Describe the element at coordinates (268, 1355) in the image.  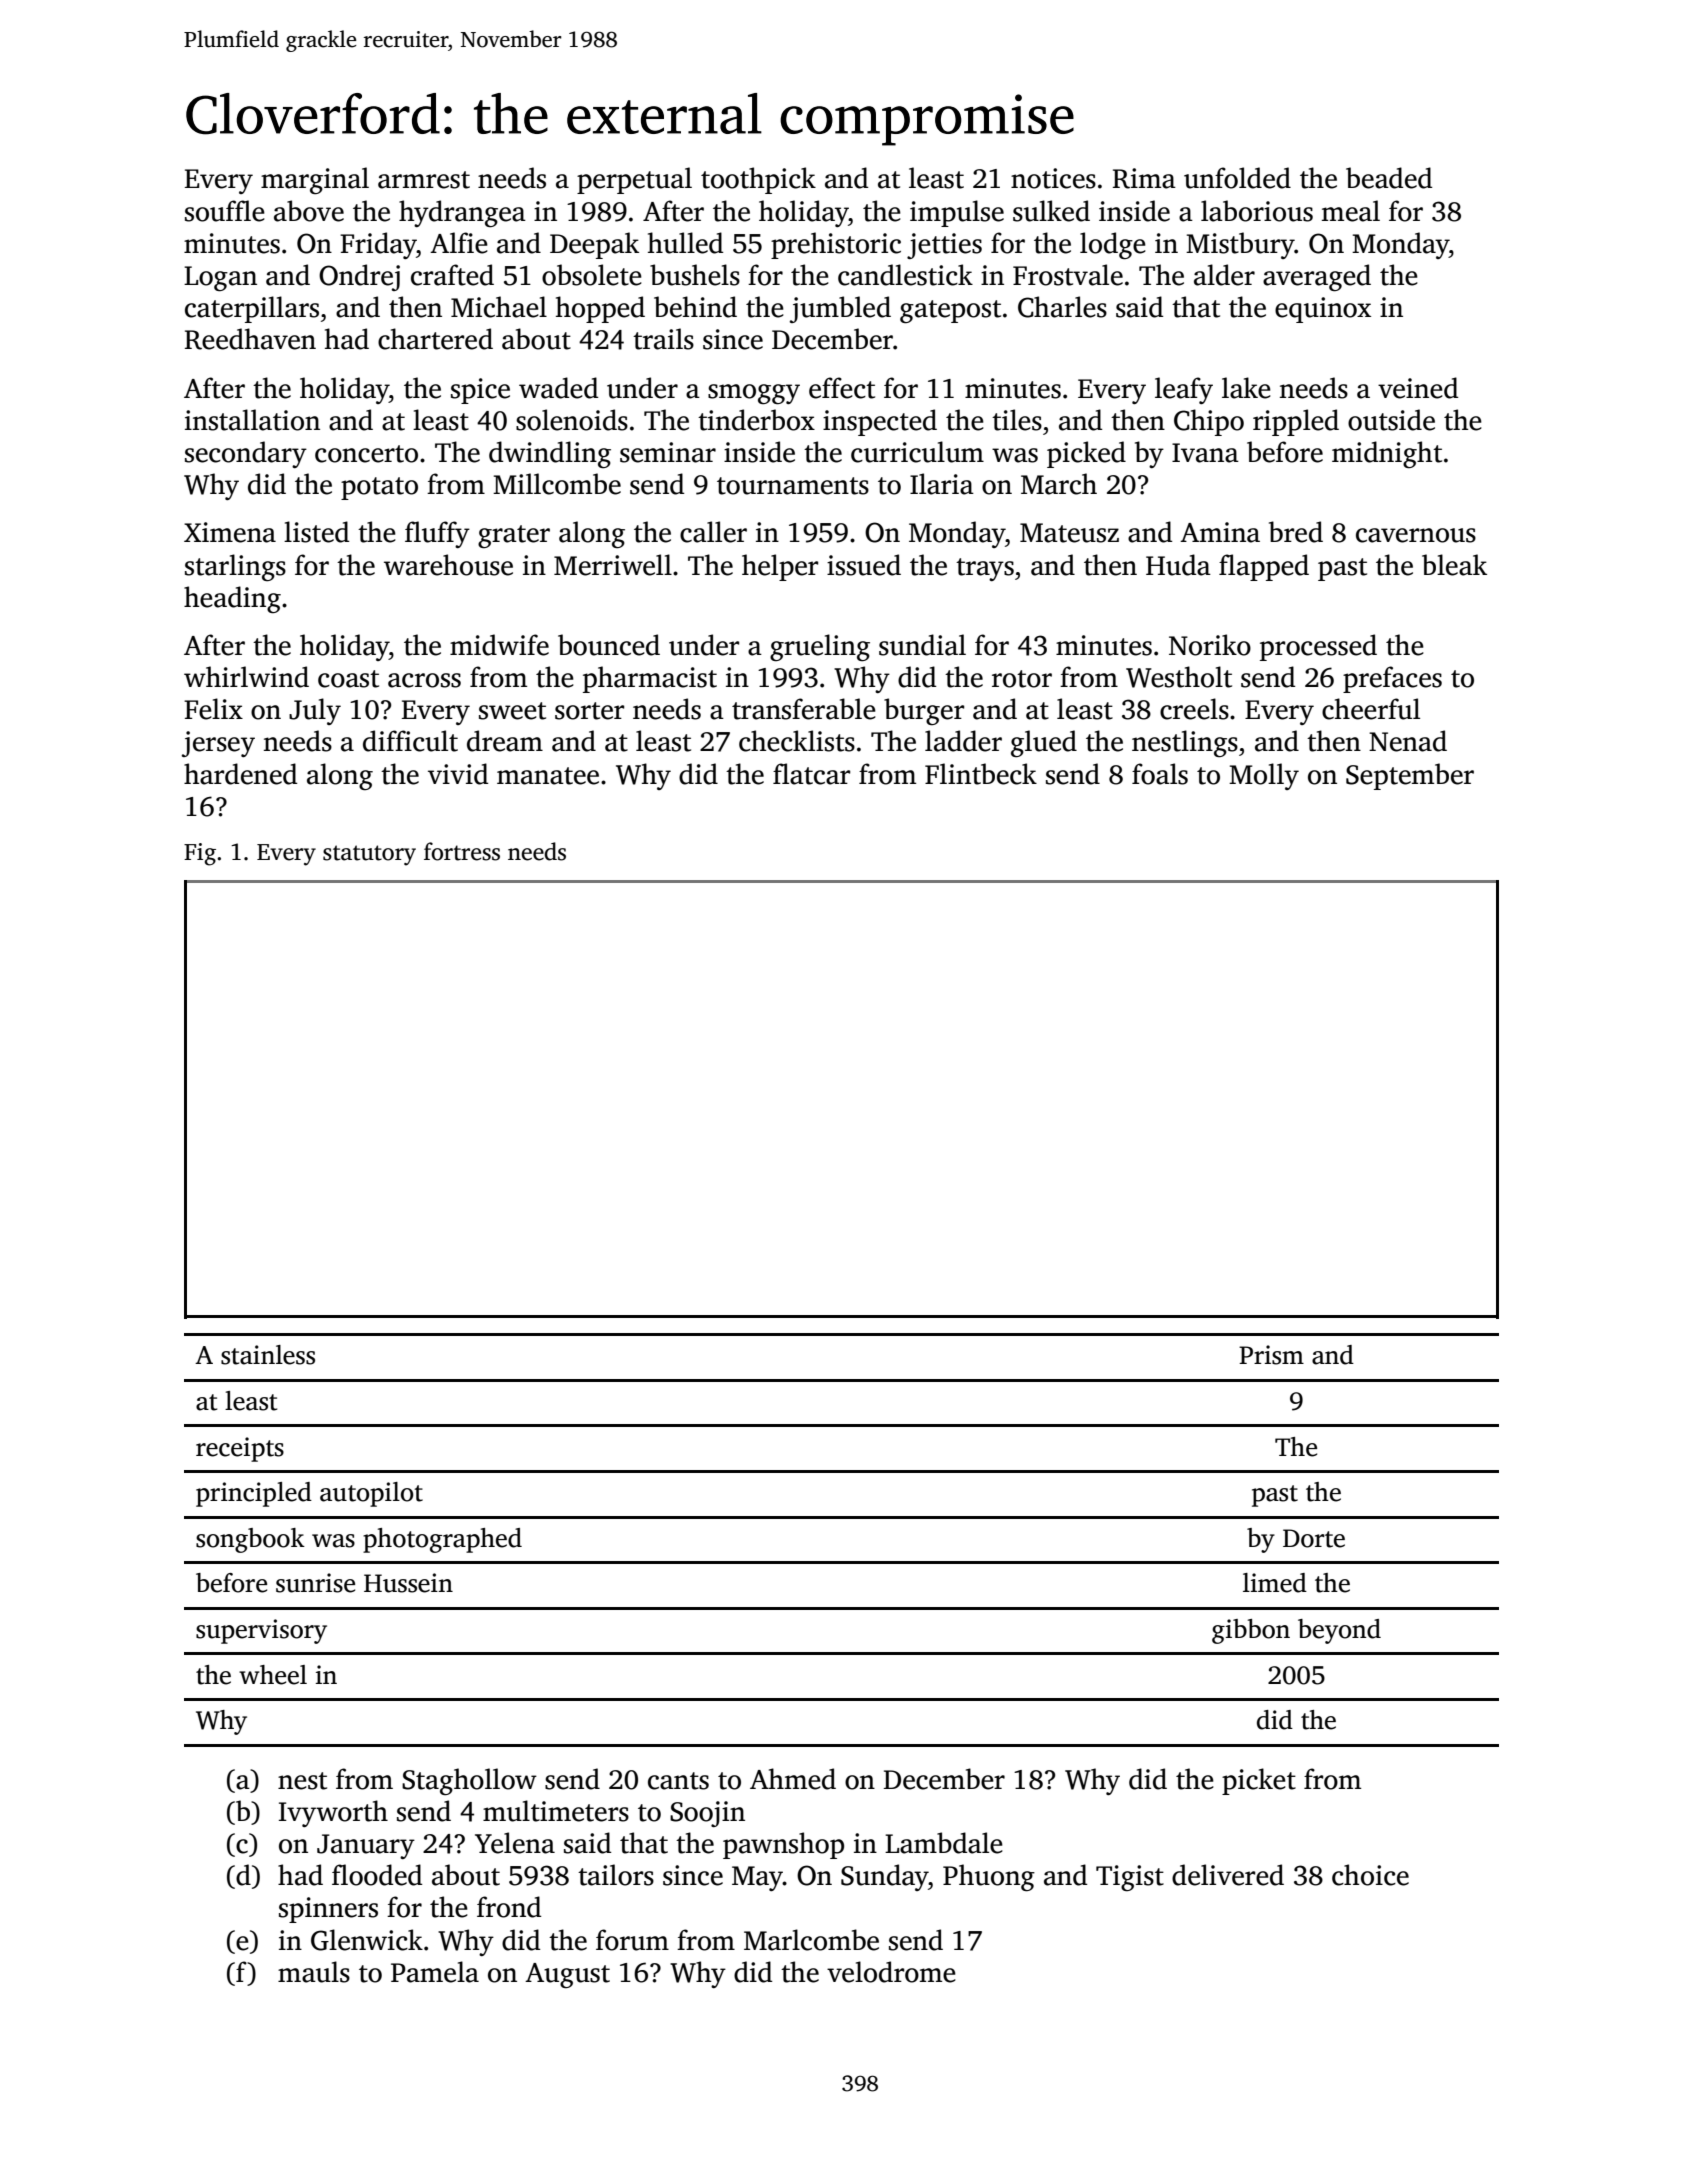
I see `stainless` at that location.
